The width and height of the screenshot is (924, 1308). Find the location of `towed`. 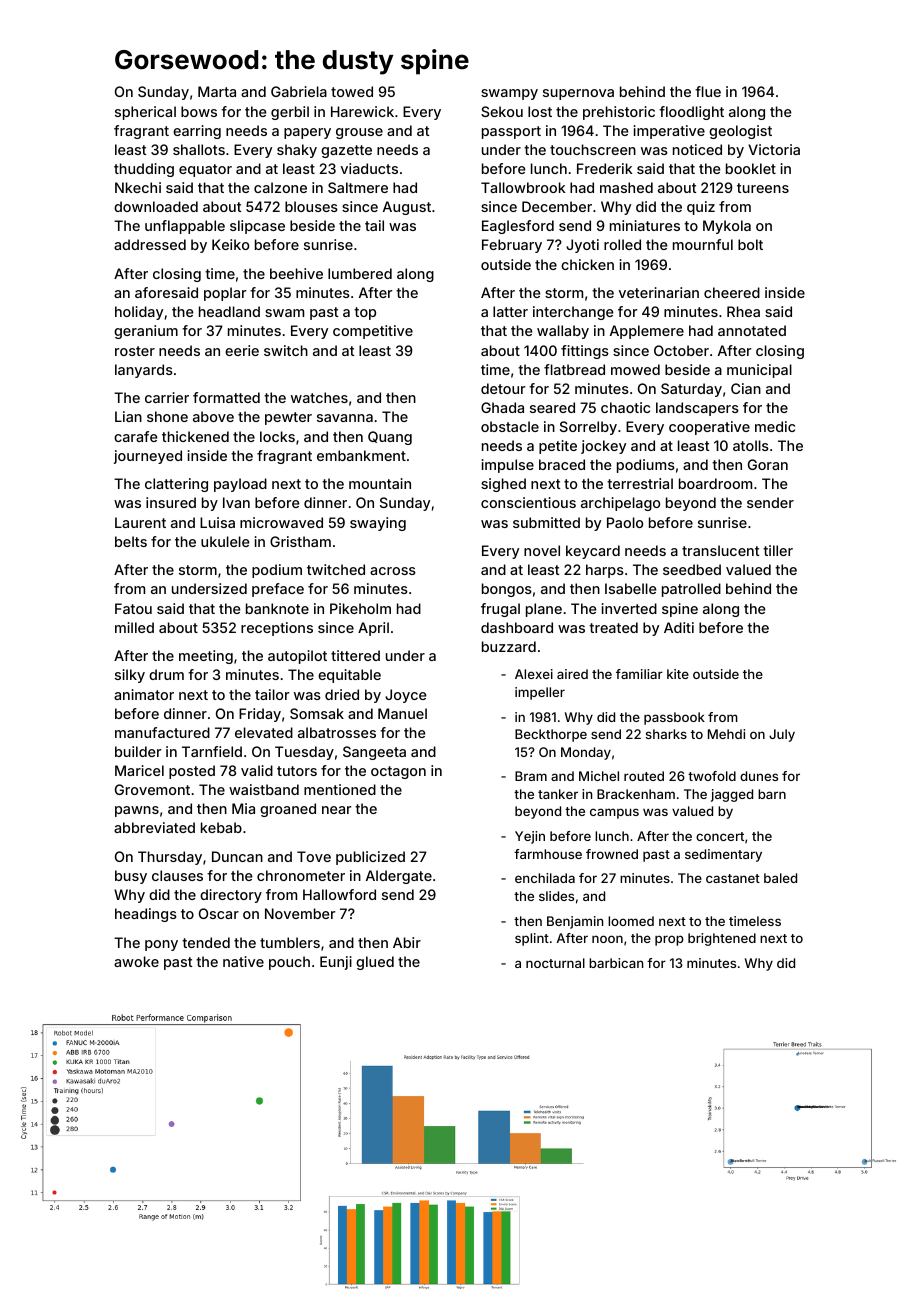

towed is located at coordinates (352, 91).
